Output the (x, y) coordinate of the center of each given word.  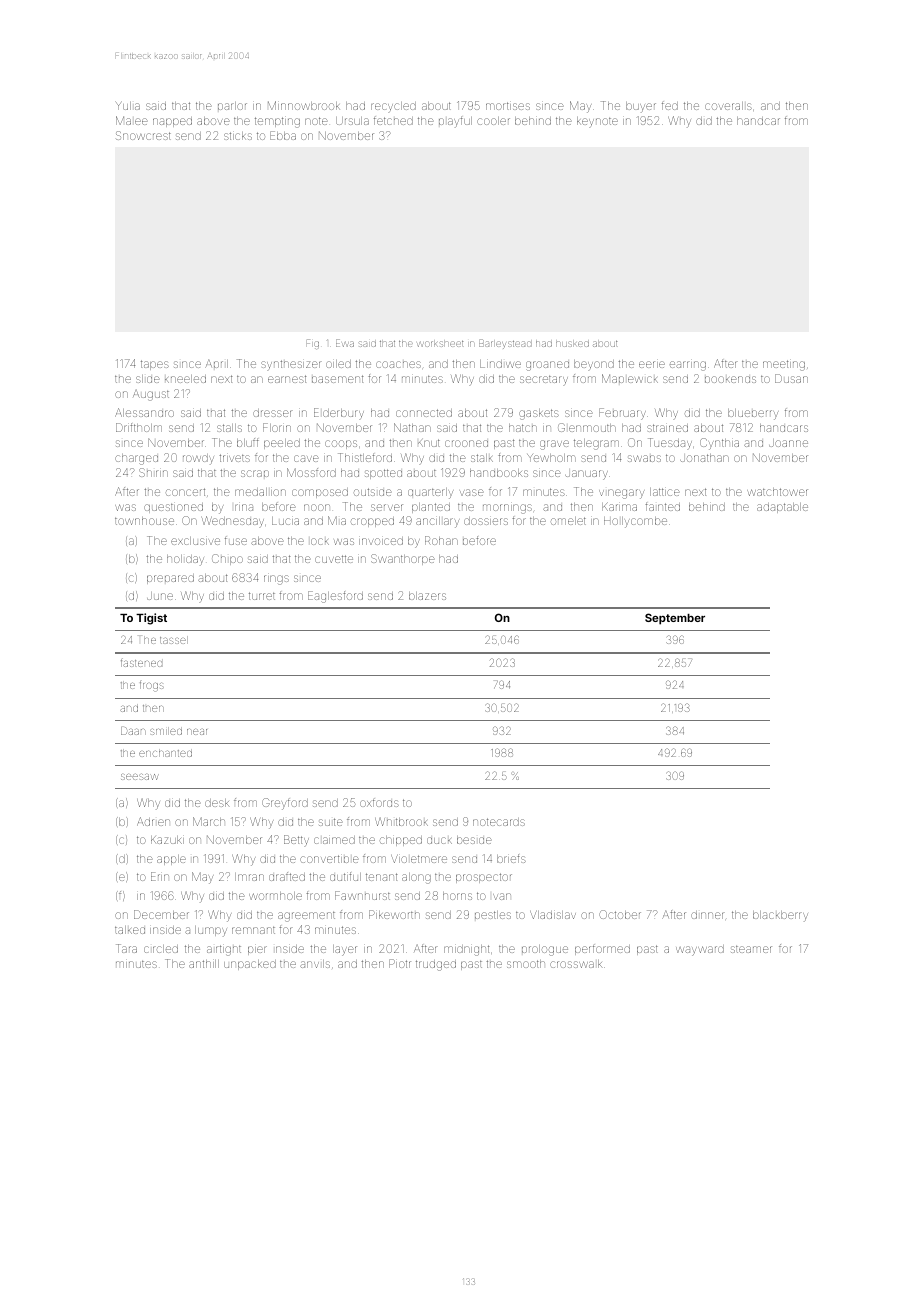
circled (161, 949)
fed (670, 106)
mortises (508, 106)
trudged (436, 965)
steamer (751, 949)
